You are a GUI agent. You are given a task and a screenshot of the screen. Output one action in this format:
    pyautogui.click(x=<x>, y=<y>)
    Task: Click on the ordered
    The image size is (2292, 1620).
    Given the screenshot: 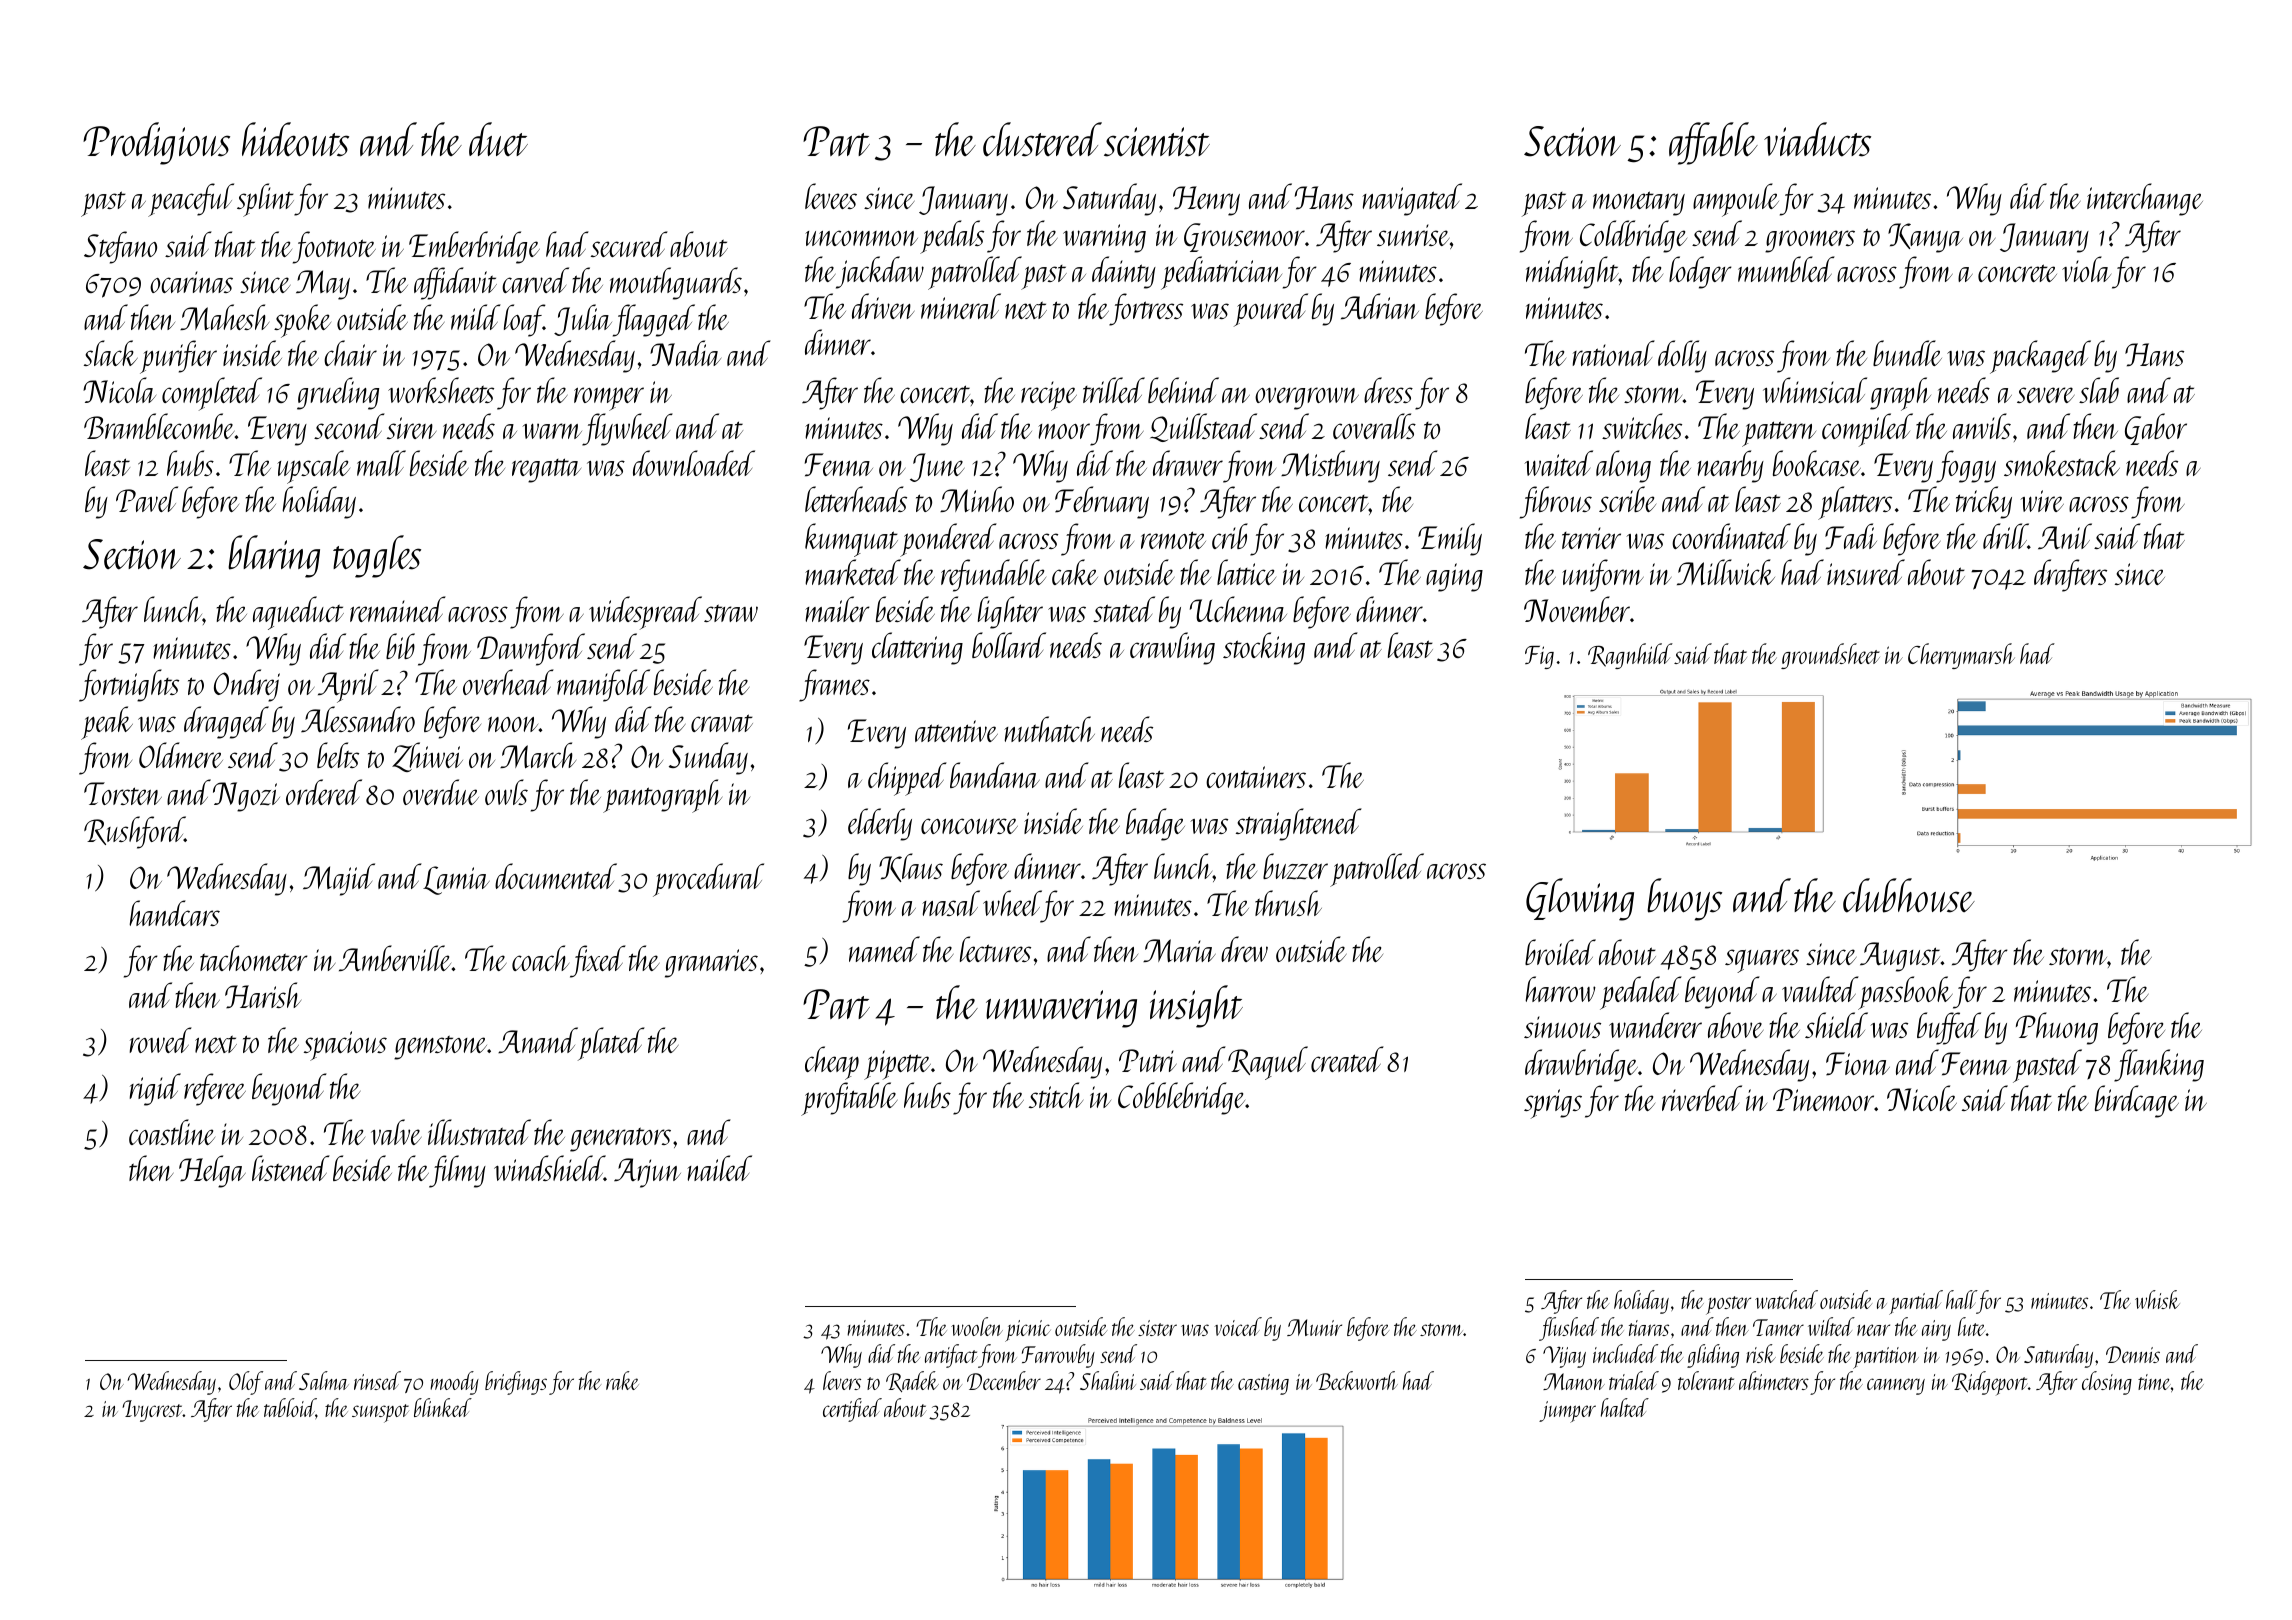 What is the action you would take?
    pyautogui.click(x=324, y=792)
